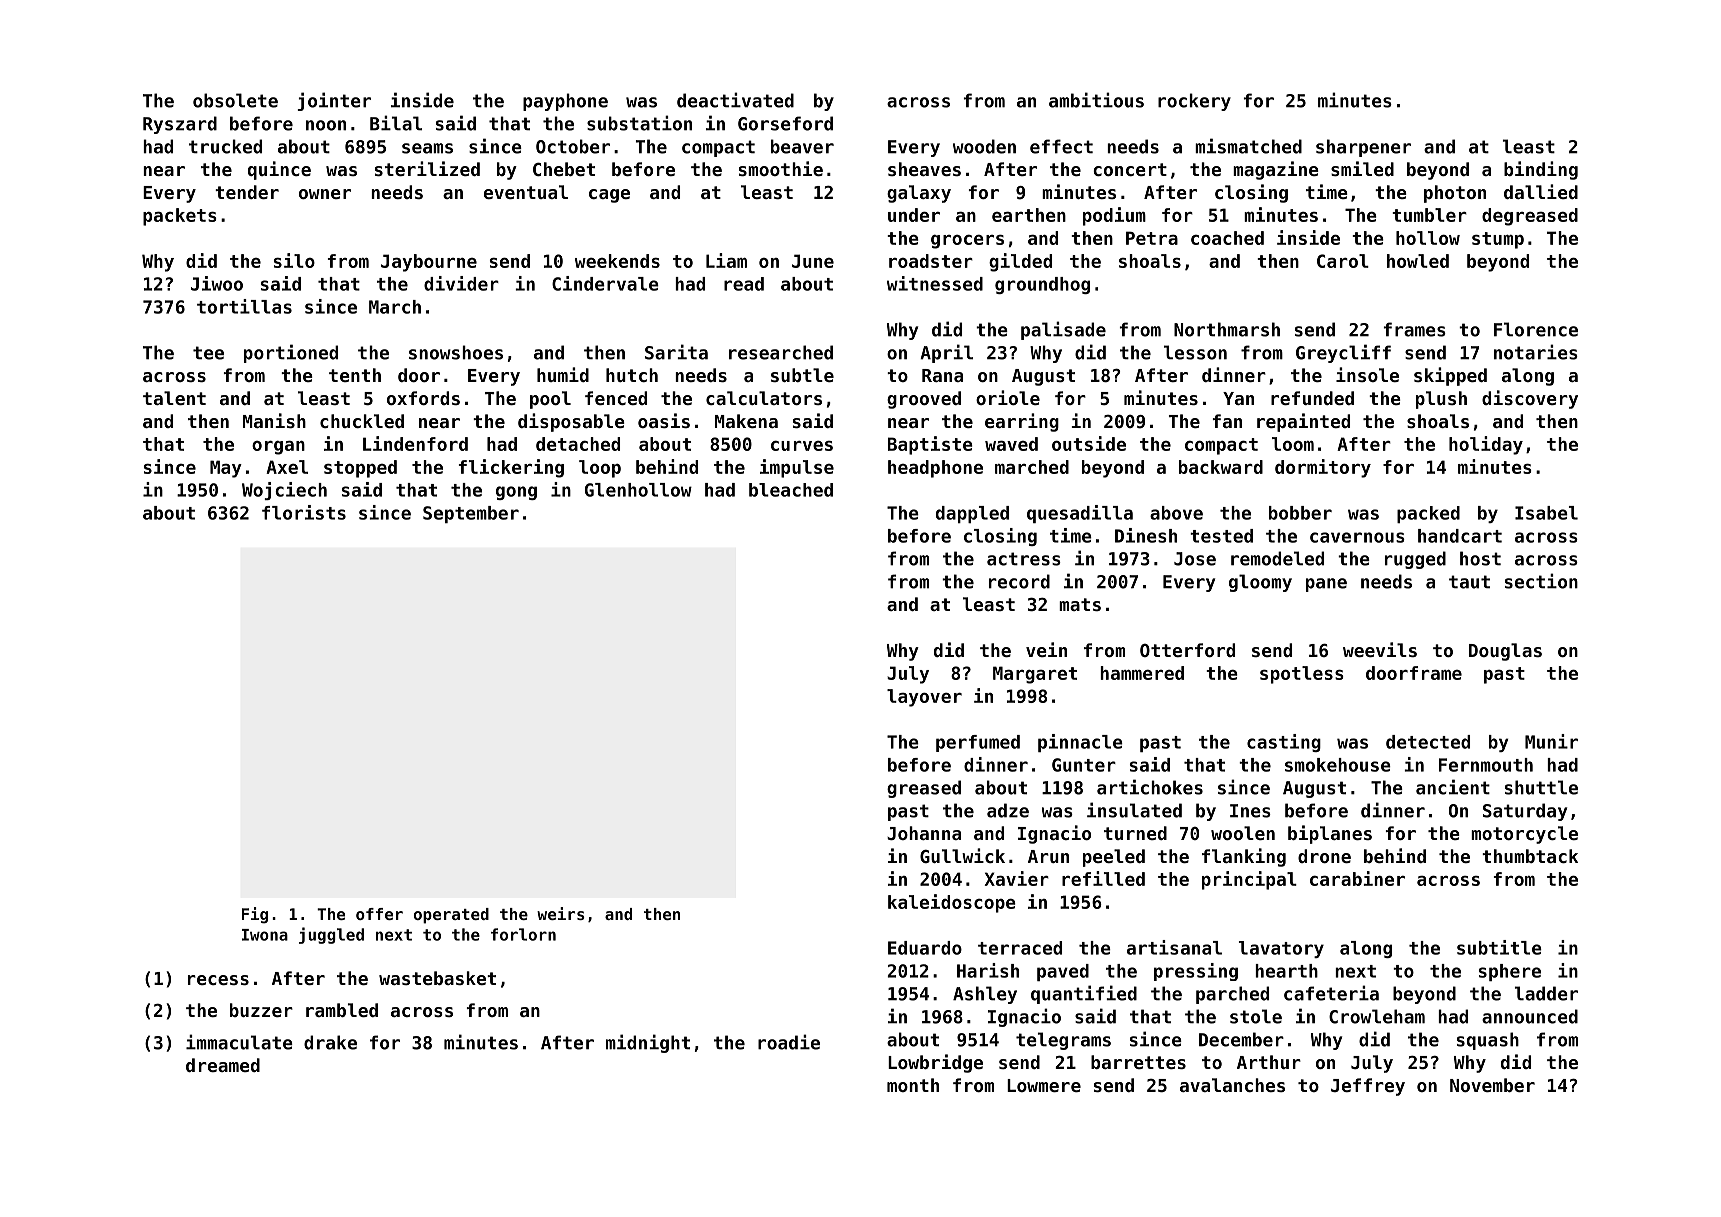 Image resolution: width=1721 pixels, height=1217 pixels. Describe the element at coordinates (1300, 513) in the page. I see `bobber` at that location.
